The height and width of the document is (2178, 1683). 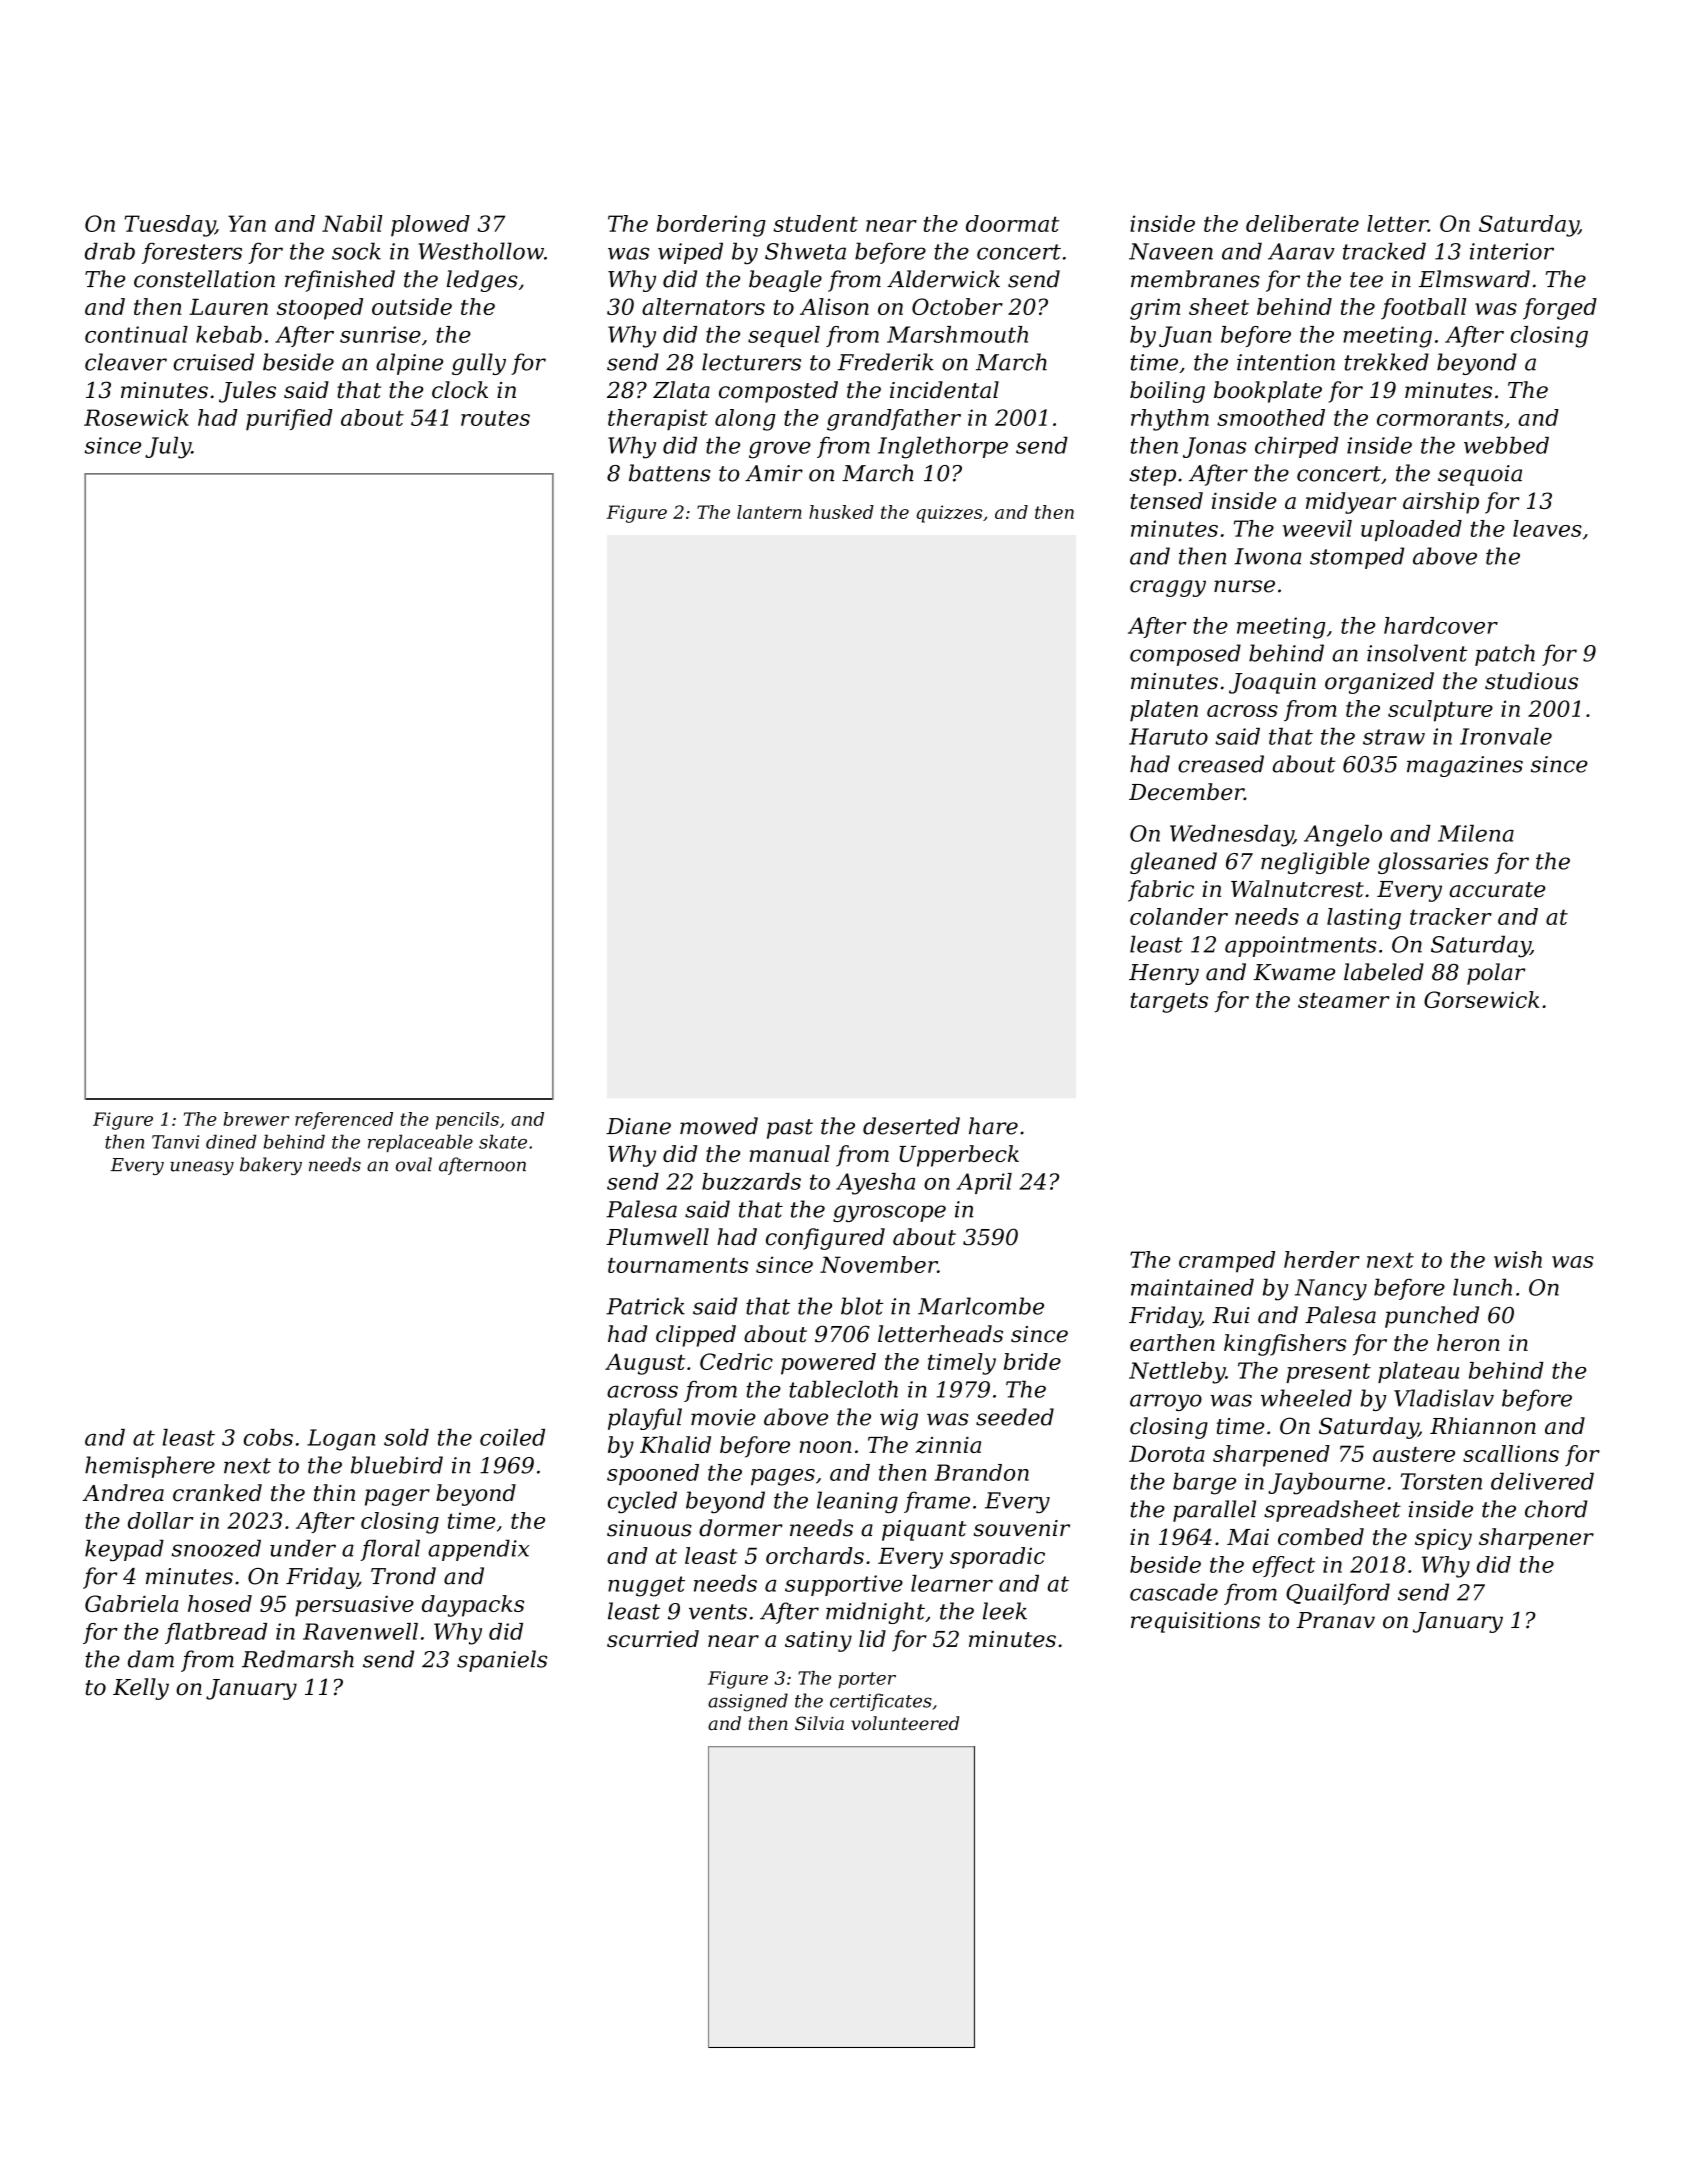 What do you see at coordinates (1164, 711) in the document?
I see `platen` at bounding box center [1164, 711].
